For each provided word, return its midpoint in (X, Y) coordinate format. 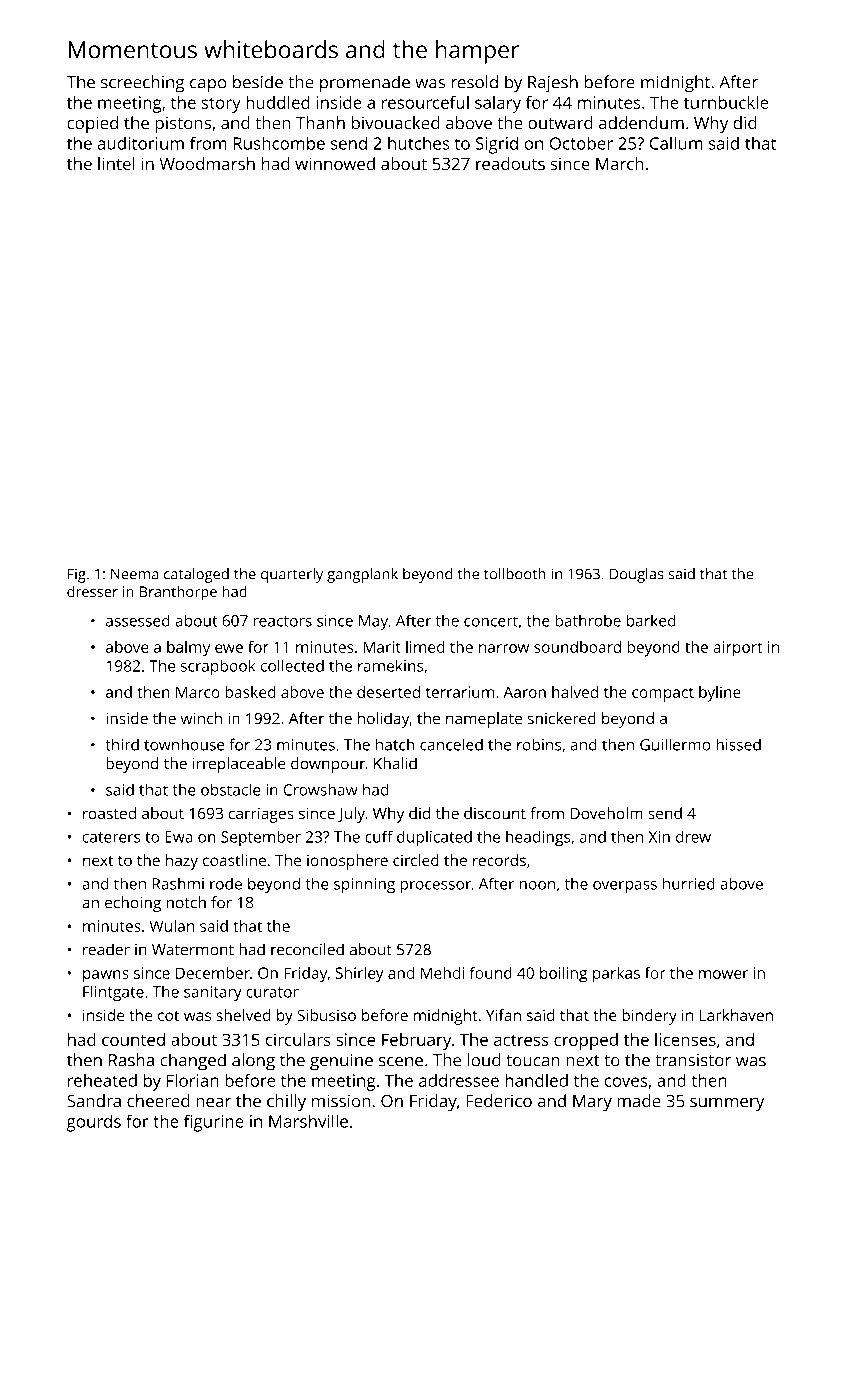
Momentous (133, 50)
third (122, 744)
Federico (499, 1101)
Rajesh (553, 84)
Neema (134, 574)
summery (727, 1104)
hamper (477, 52)
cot (168, 1016)
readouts (510, 163)
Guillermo (675, 744)
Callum (676, 143)
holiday (383, 720)
